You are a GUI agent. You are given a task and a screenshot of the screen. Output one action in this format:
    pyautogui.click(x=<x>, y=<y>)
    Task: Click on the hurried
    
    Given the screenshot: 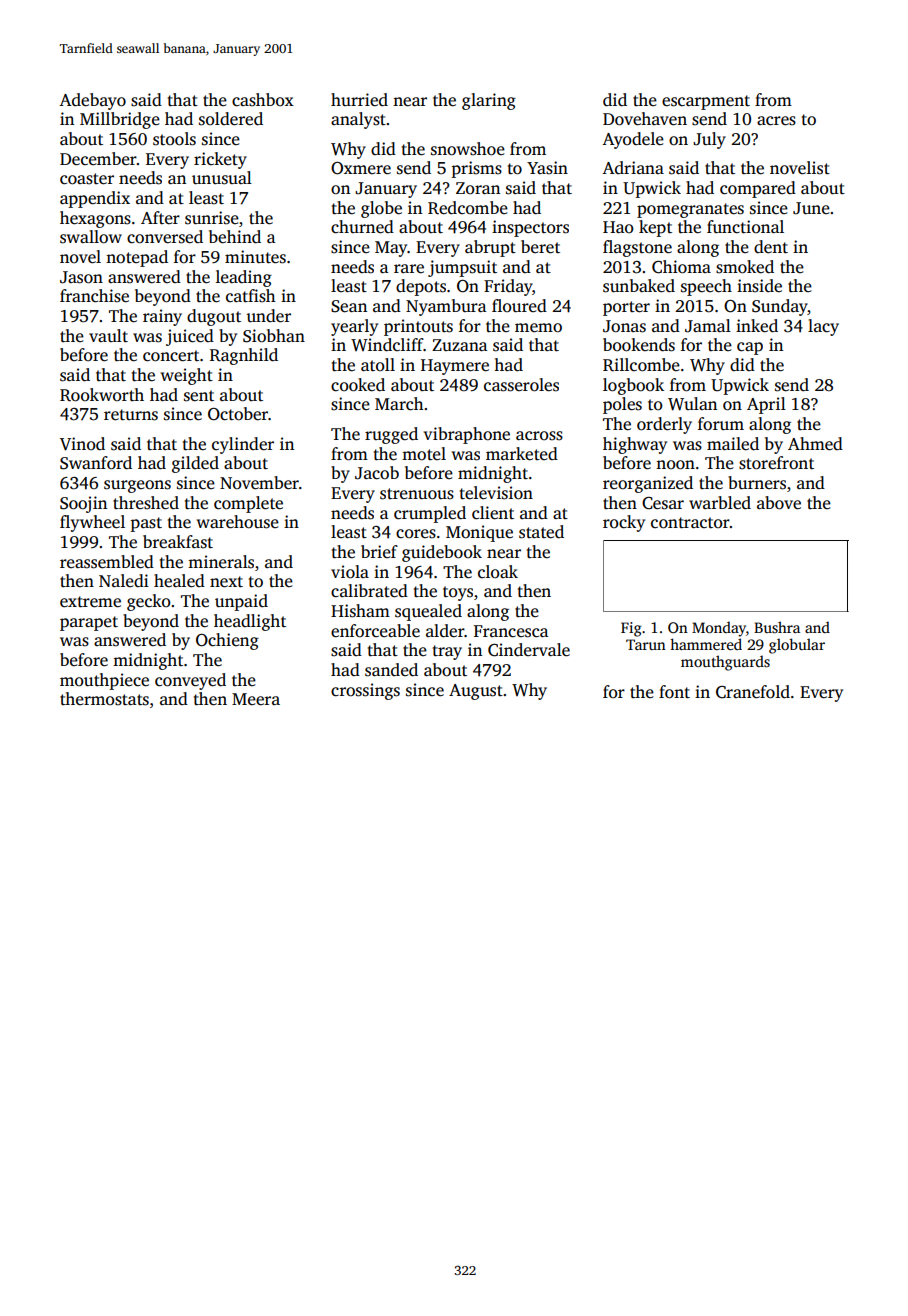 What is the action you would take?
    pyautogui.click(x=359, y=100)
